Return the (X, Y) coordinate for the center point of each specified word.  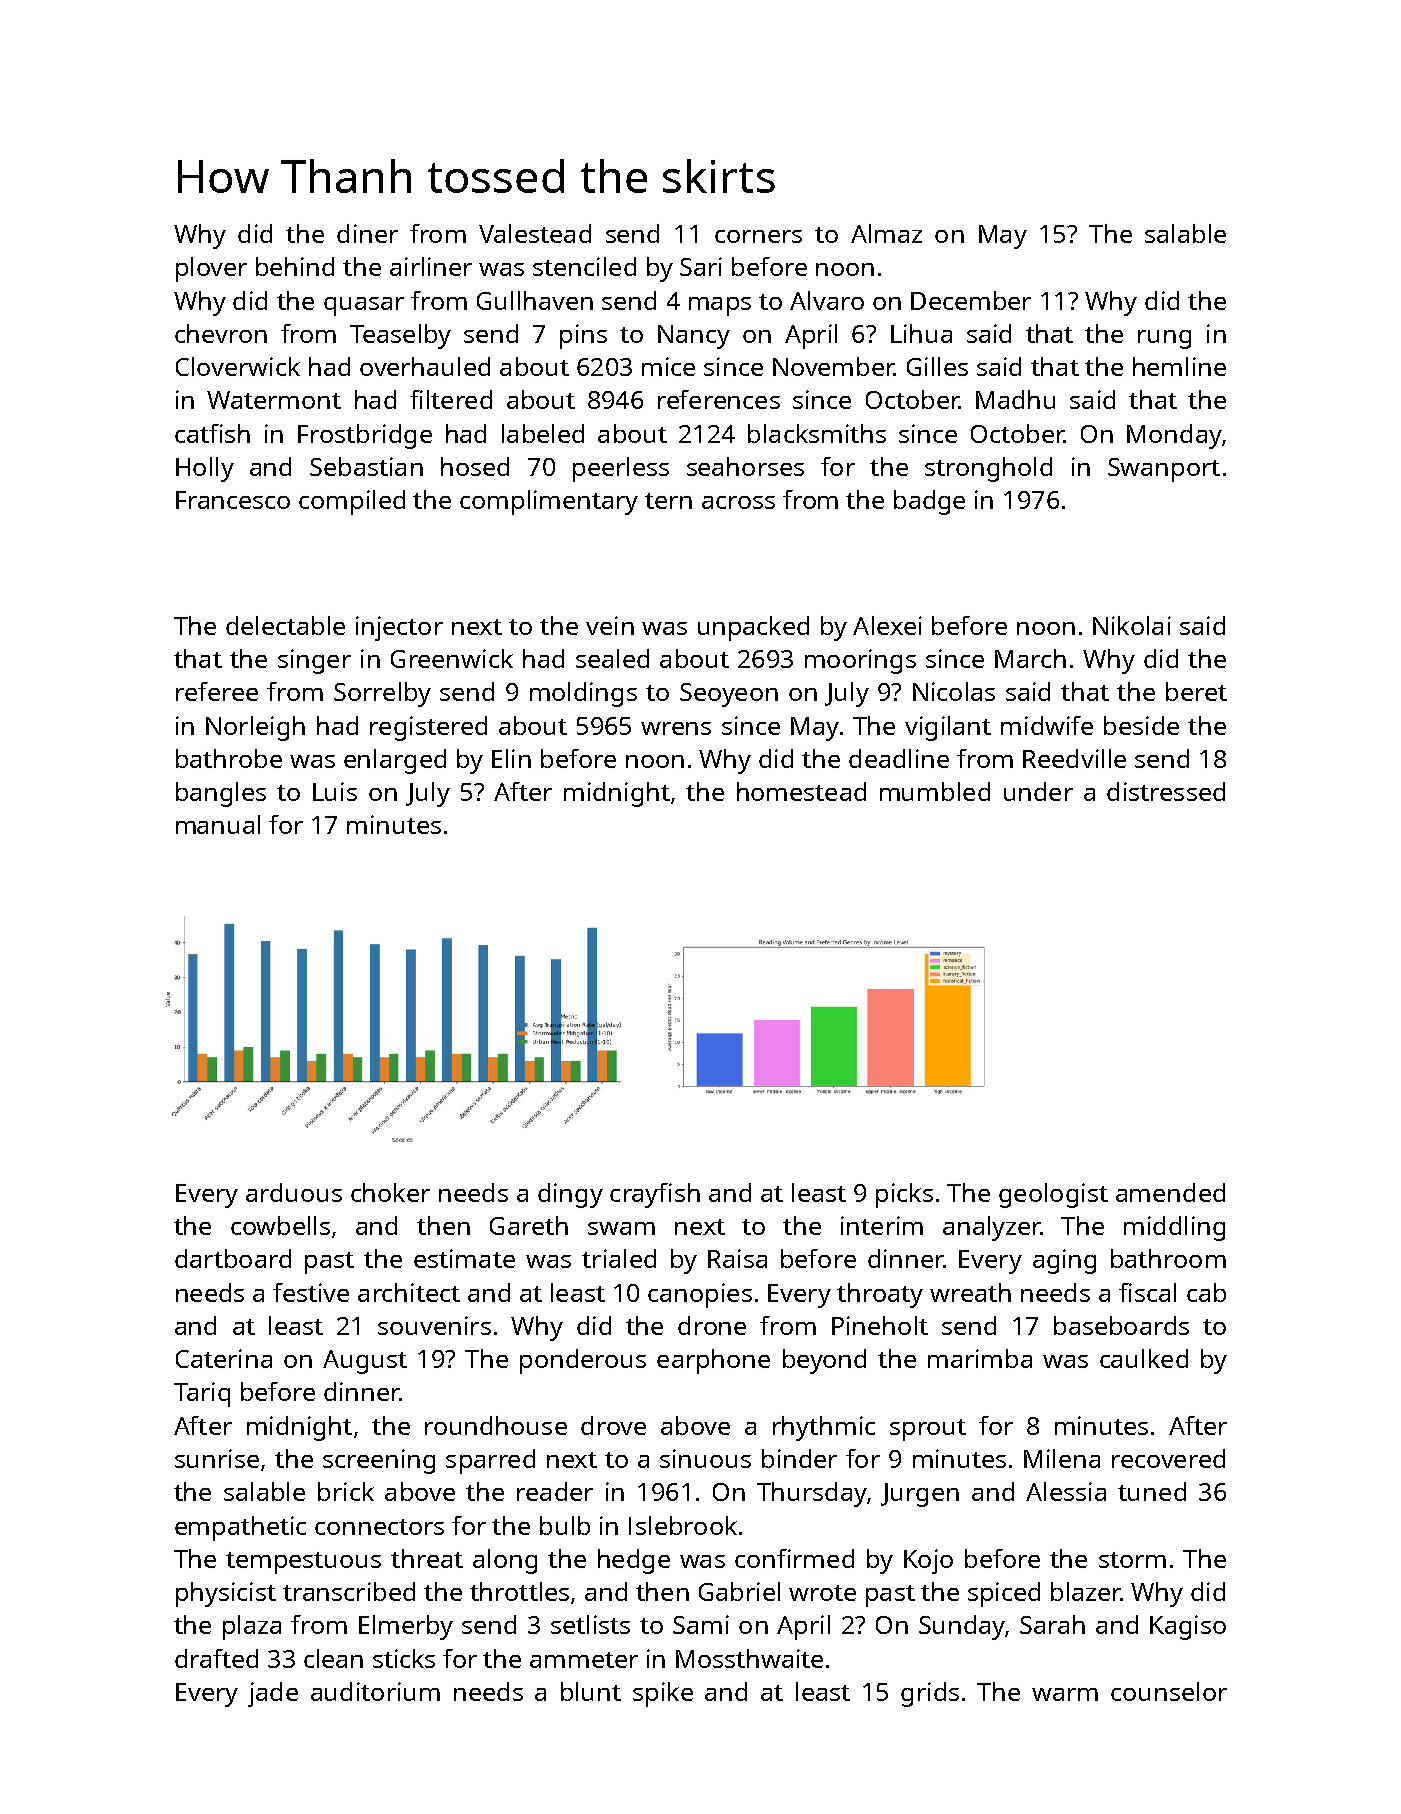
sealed (612, 658)
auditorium (375, 1691)
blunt (591, 1691)
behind (295, 266)
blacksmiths (817, 433)
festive (311, 1292)
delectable (285, 625)
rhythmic (824, 1428)
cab (1206, 1292)
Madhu (1015, 399)
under (1038, 791)
